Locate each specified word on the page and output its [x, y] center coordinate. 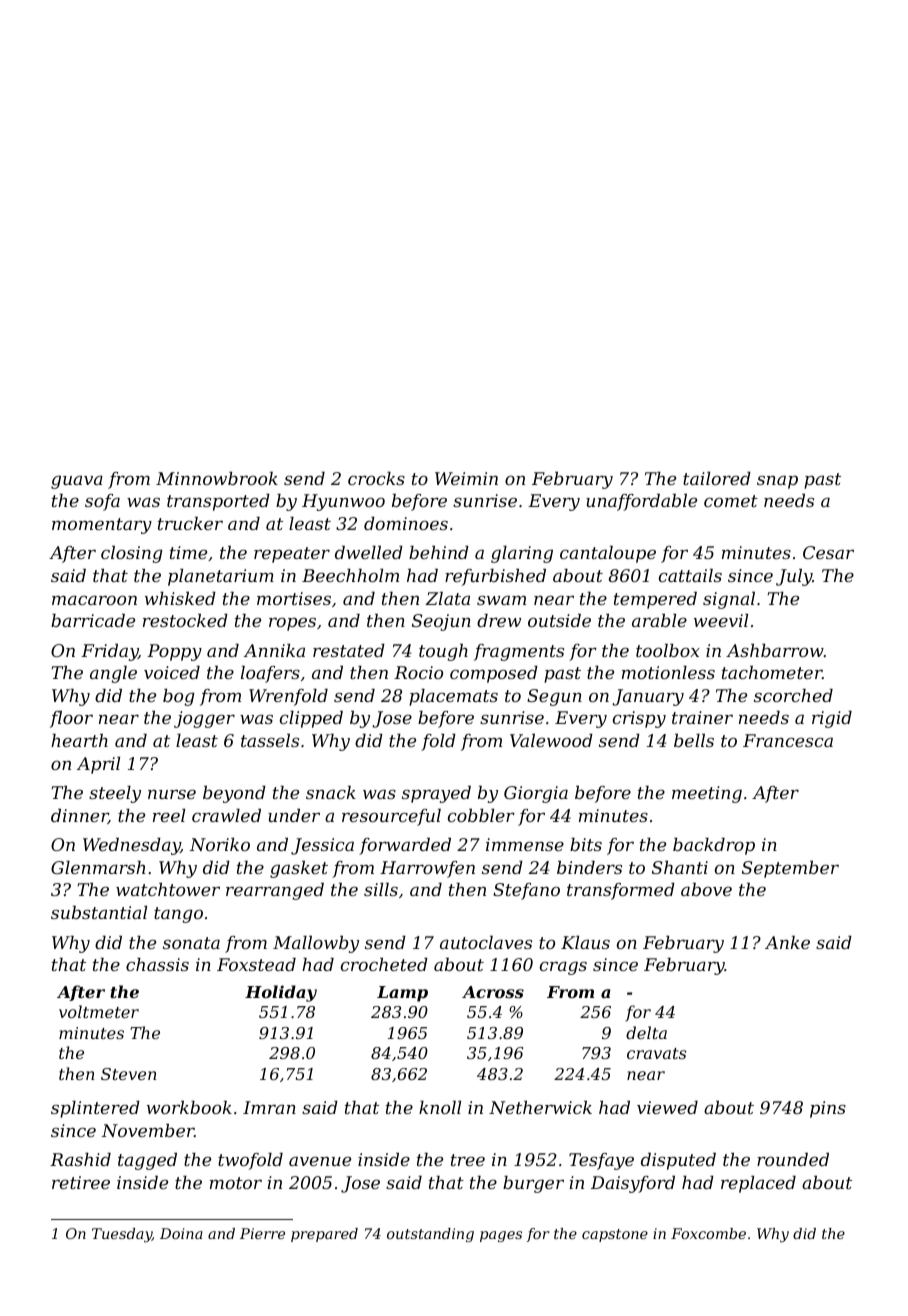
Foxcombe [708, 1233]
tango [178, 915]
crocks [376, 478]
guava [77, 482]
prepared [324, 1235]
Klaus [585, 942]
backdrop [714, 846]
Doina [181, 1233]
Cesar [828, 552]
